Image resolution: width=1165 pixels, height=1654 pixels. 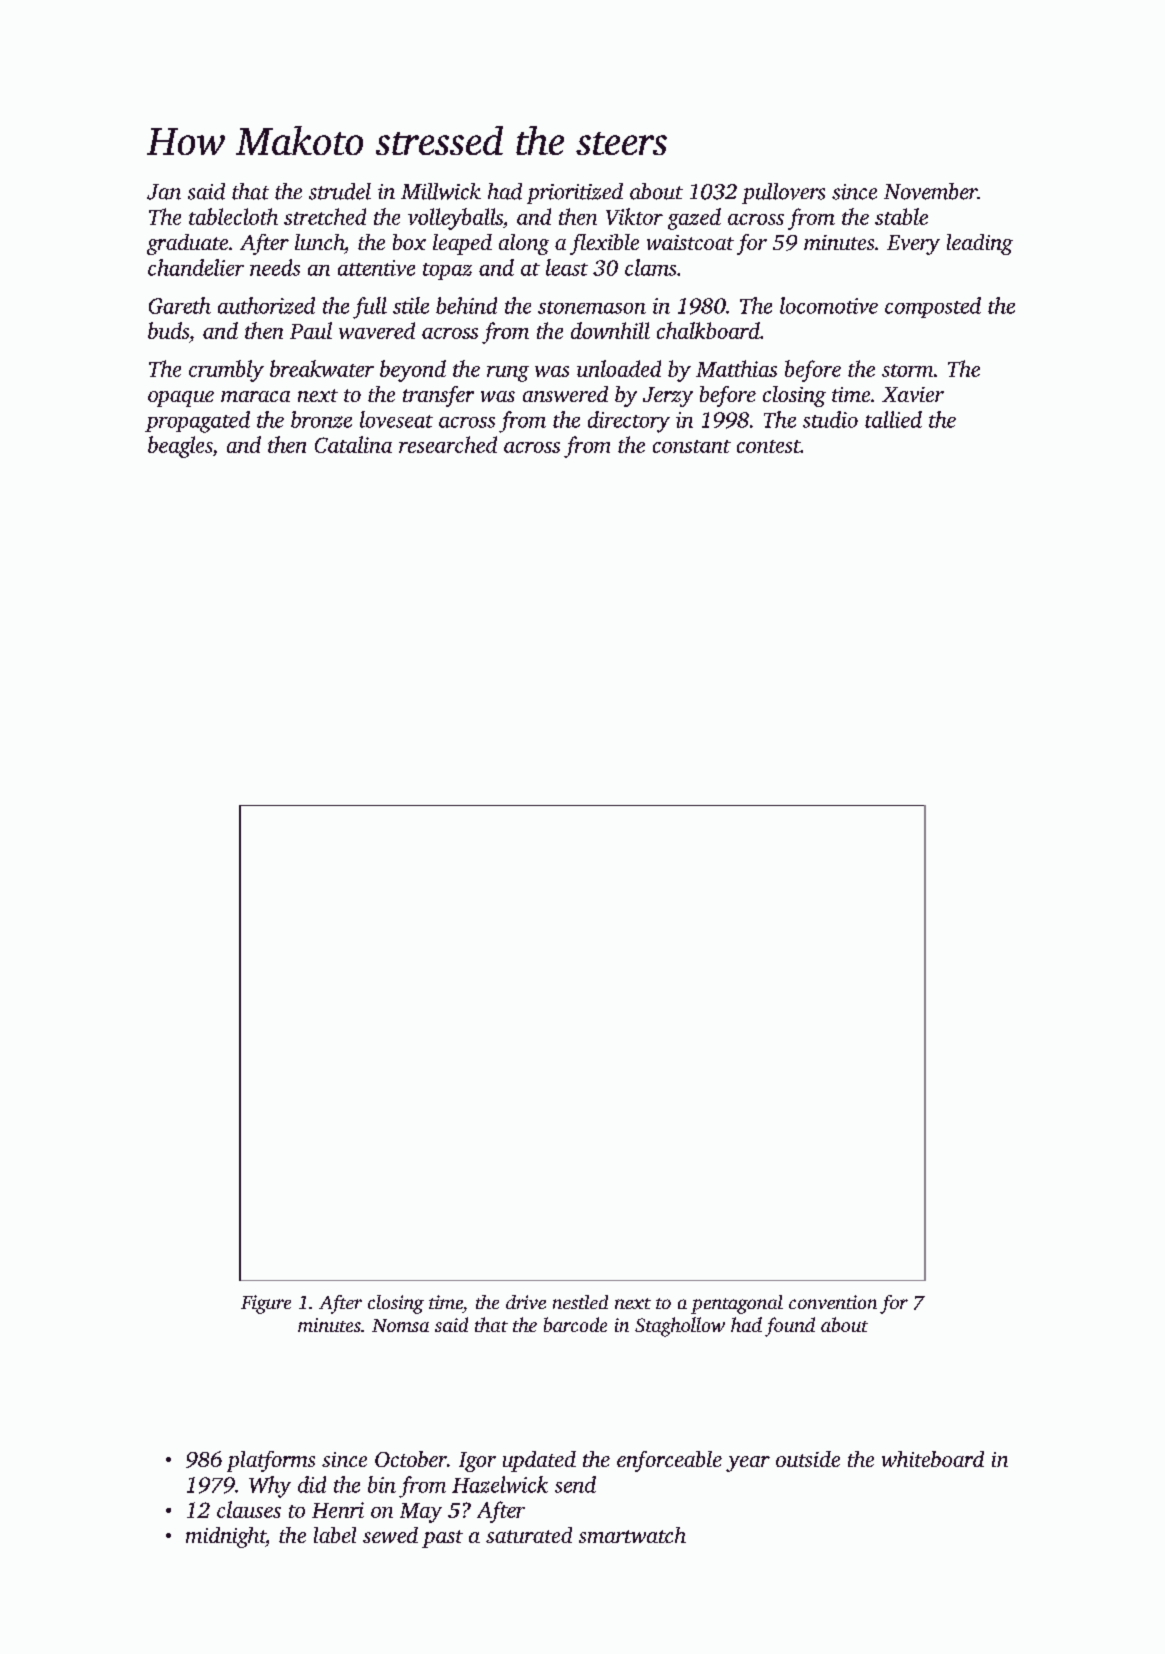 What do you see at coordinates (768, 446) in the screenshot?
I see `contest` at bounding box center [768, 446].
